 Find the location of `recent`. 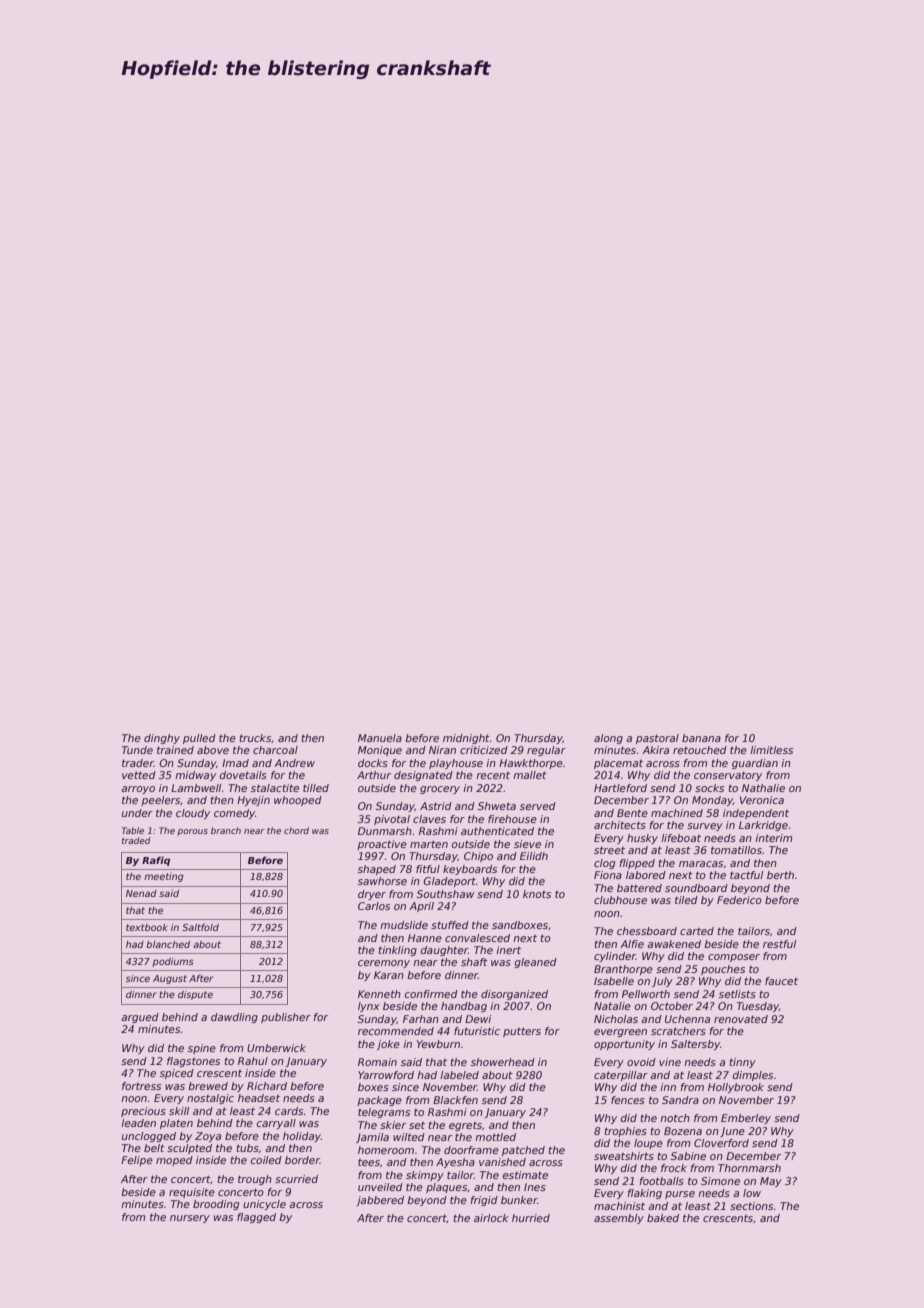

recent is located at coordinates (493, 775).
